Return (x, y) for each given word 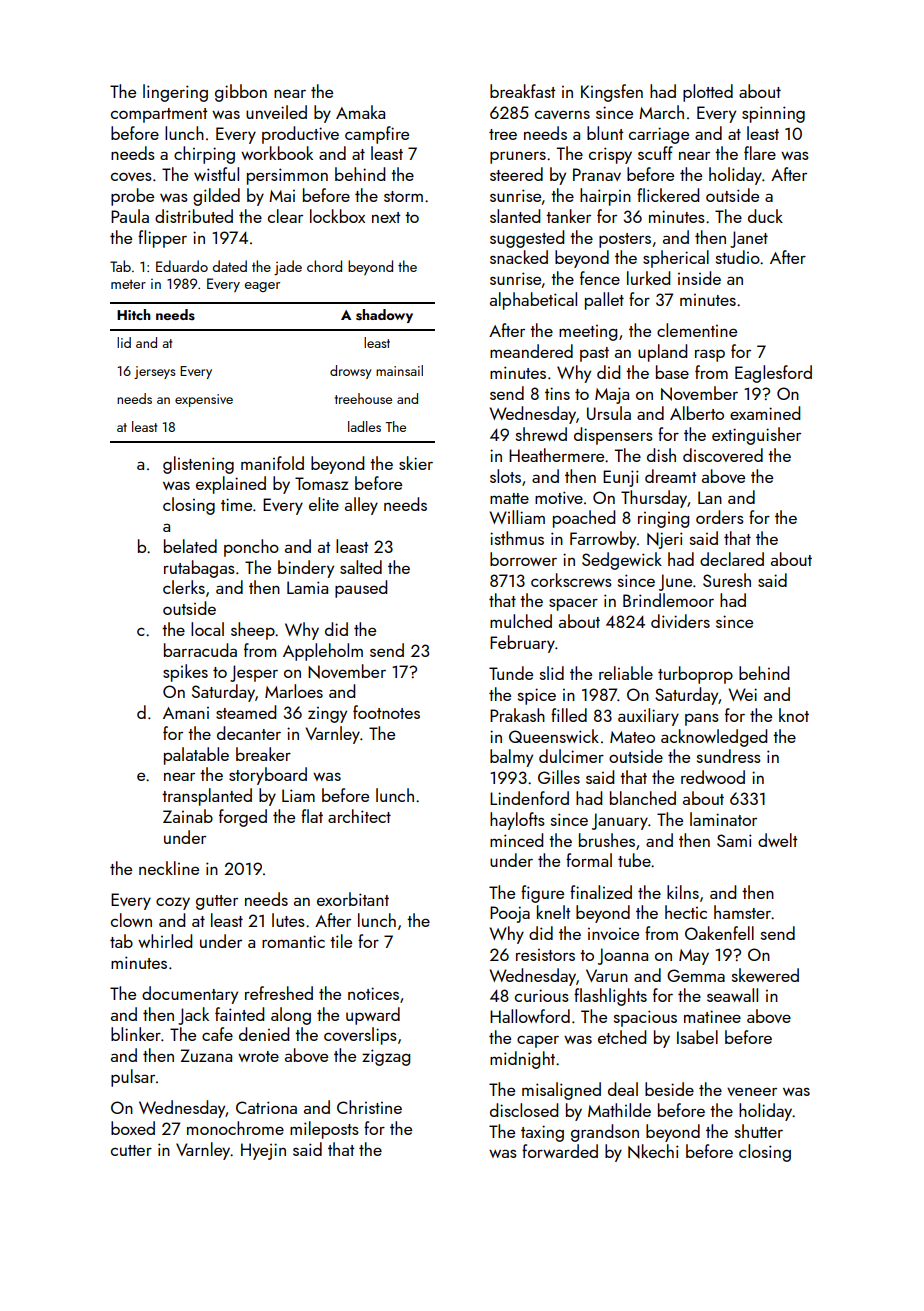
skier (416, 463)
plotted (708, 93)
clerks (184, 587)
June (675, 582)
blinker (136, 1034)
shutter (759, 1131)
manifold (272, 463)
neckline (169, 868)
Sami (734, 840)
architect (359, 816)
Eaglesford (773, 374)
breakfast (522, 91)
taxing (542, 1133)
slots (505, 476)
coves (131, 176)
